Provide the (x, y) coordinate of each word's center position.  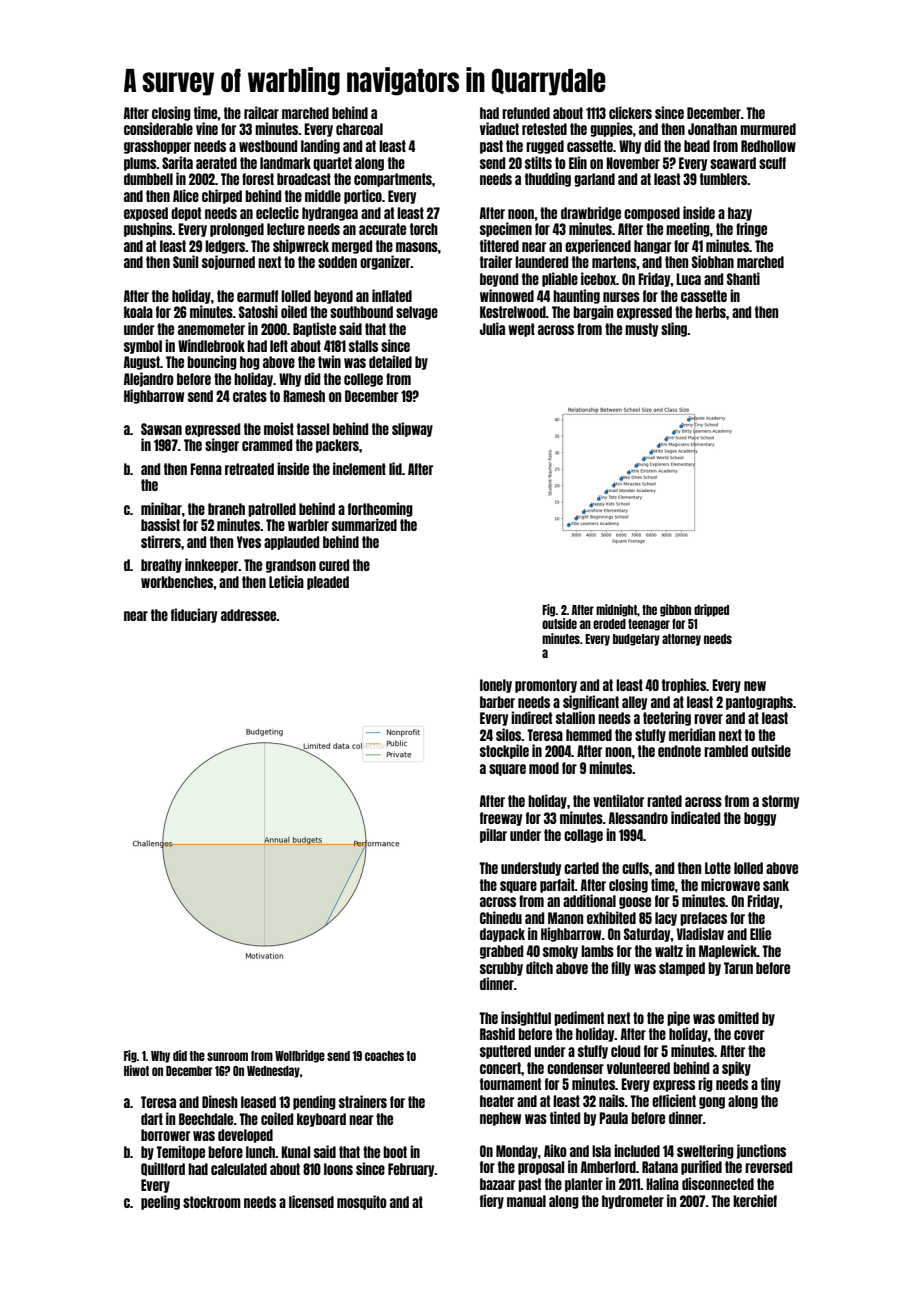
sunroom (227, 1056)
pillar (493, 835)
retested (544, 129)
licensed (311, 1201)
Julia (492, 328)
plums (140, 164)
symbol (143, 347)
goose (635, 903)
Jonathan (712, 129)
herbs (710, 312)
